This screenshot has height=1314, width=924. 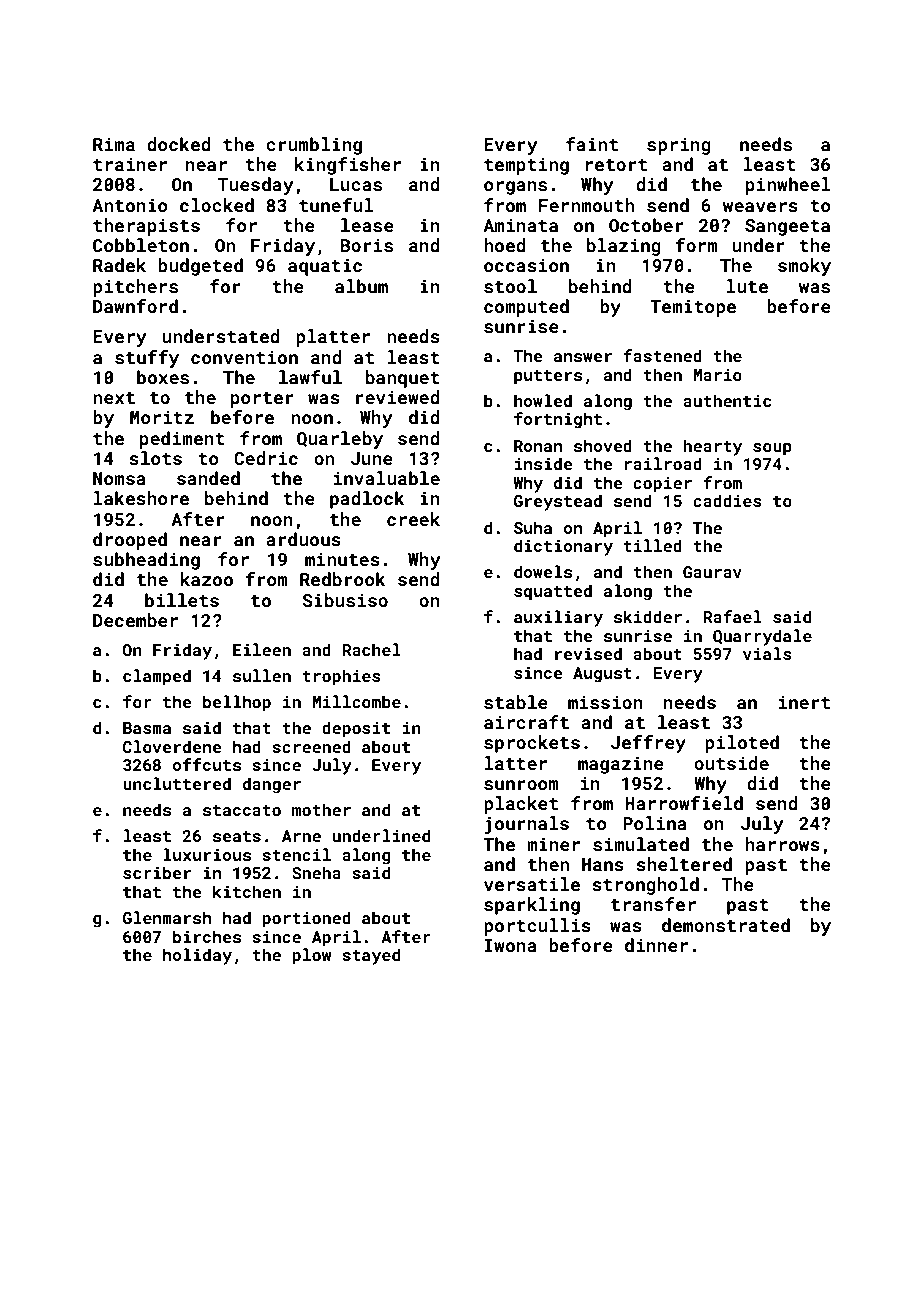 I want to click on Sibusiso, so click(x=345, y=600).
